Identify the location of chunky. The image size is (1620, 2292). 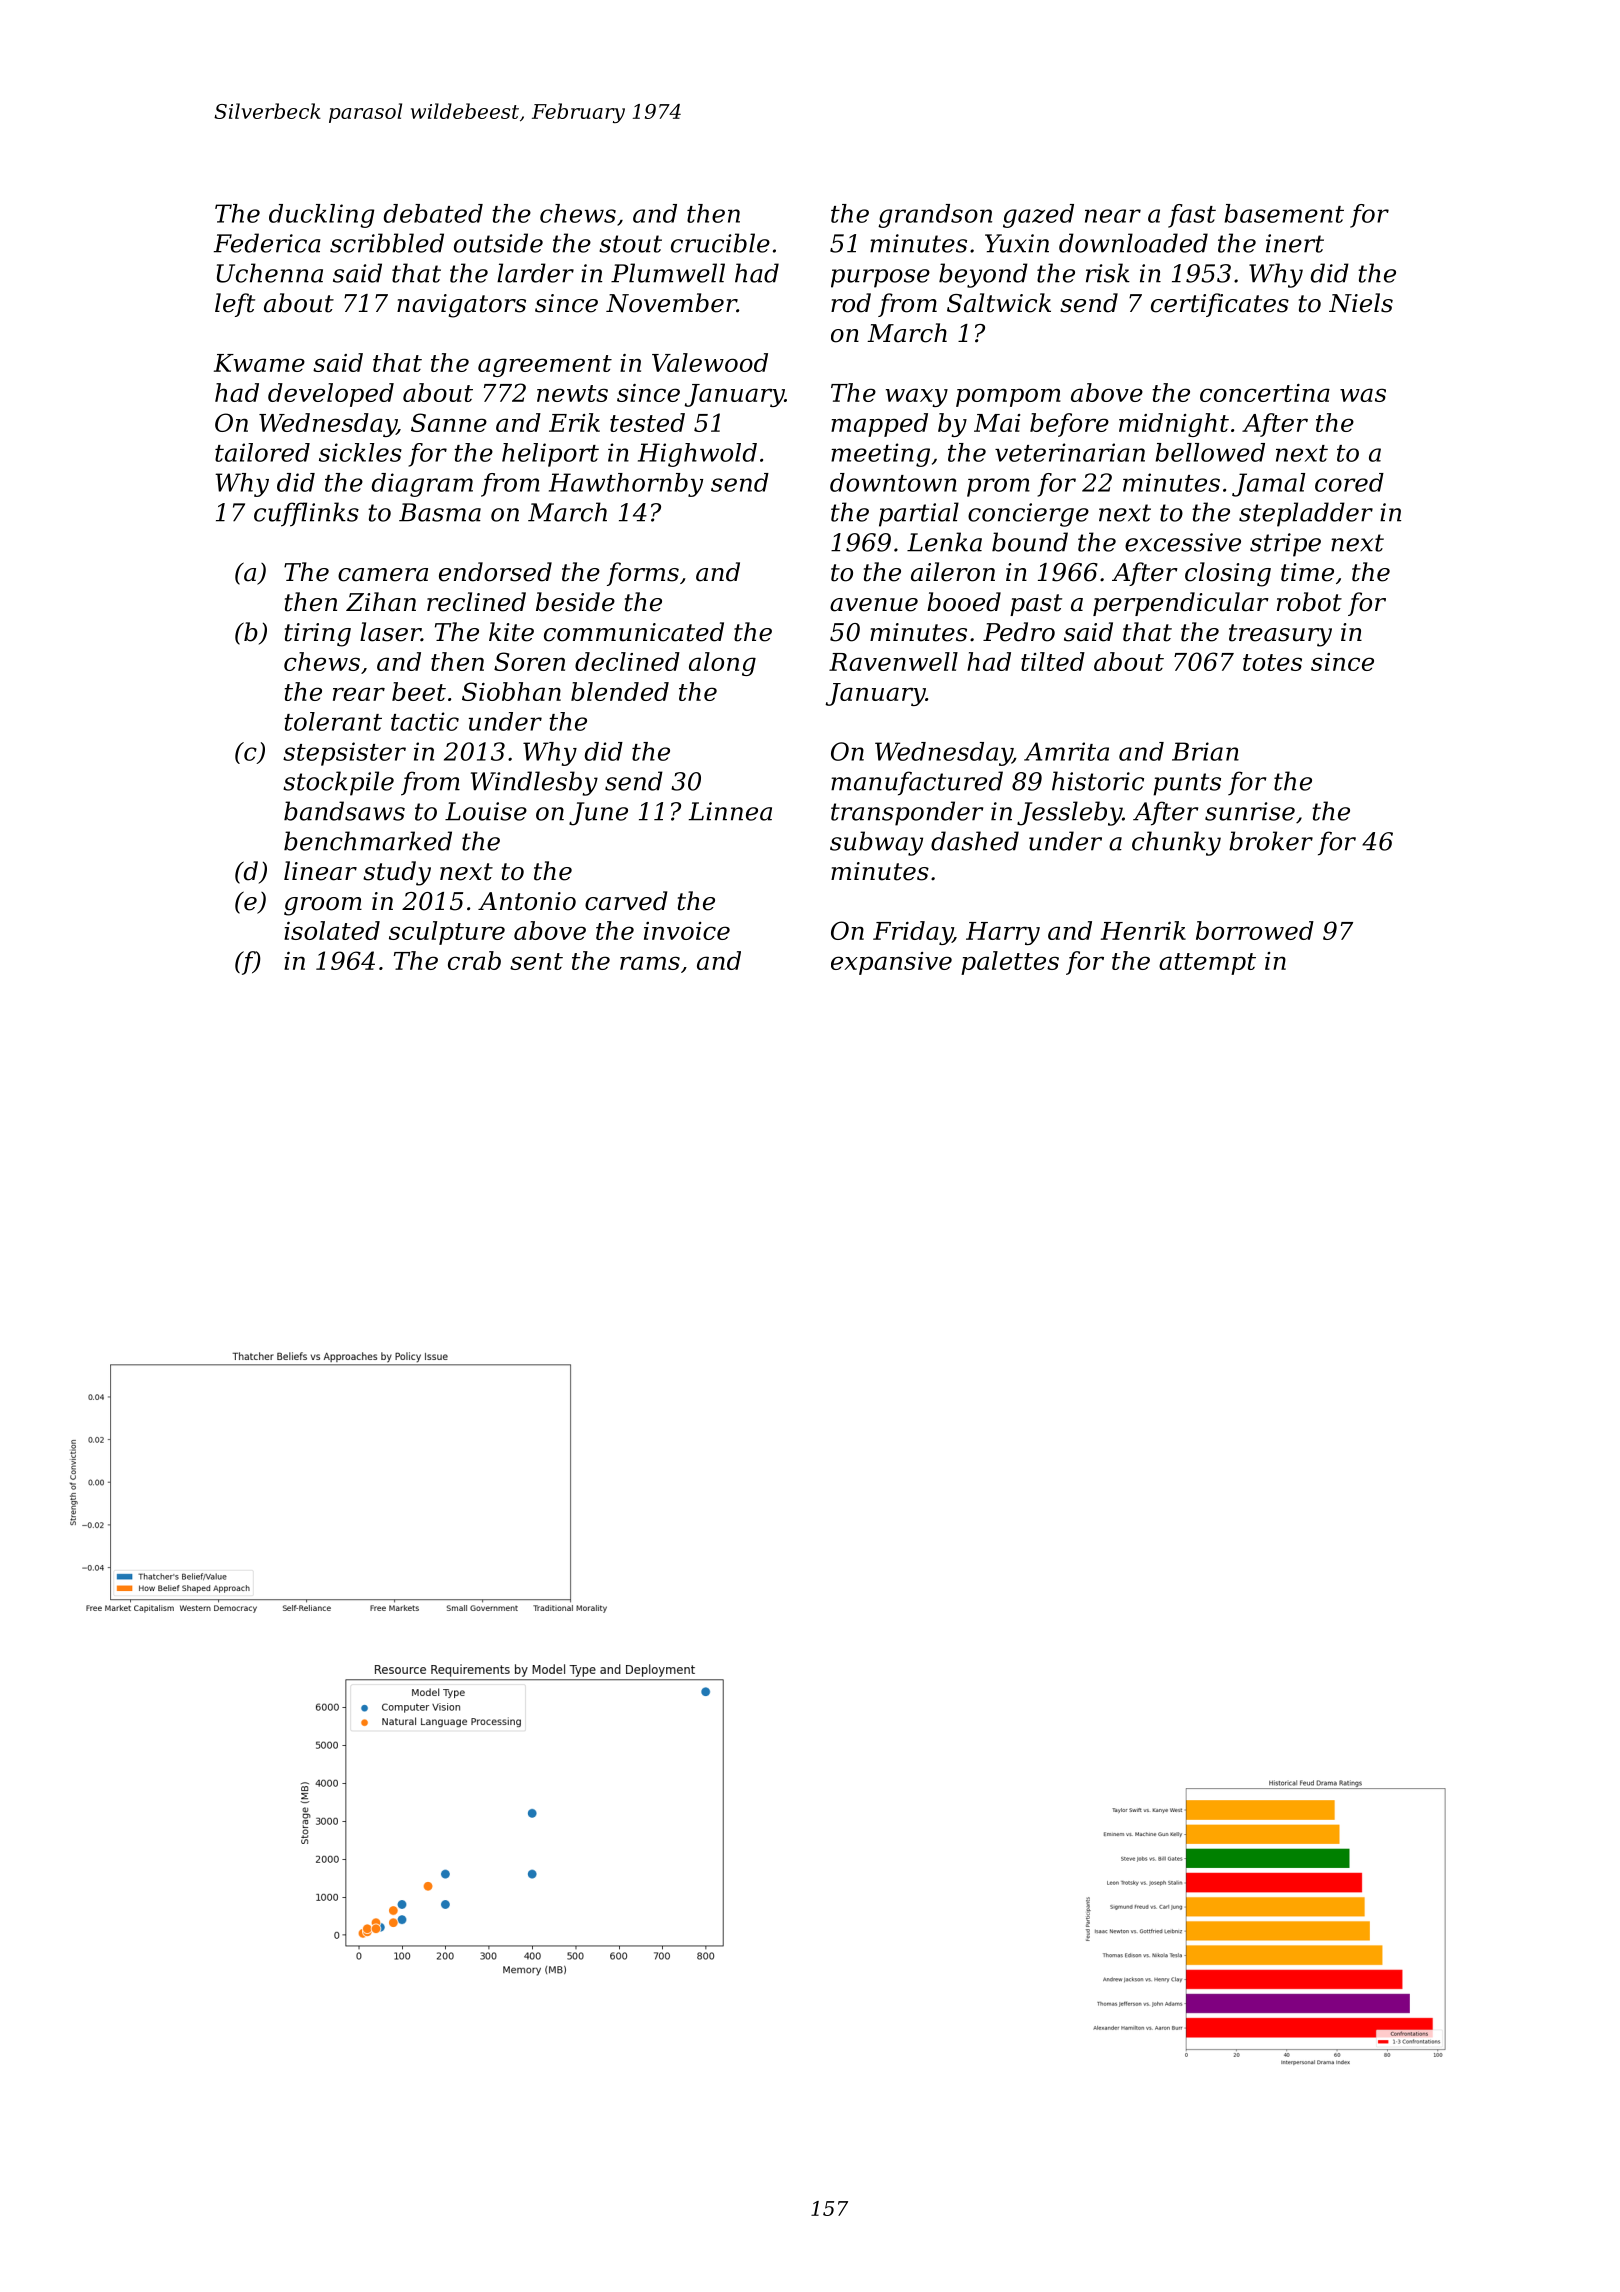
(1176, 843).
